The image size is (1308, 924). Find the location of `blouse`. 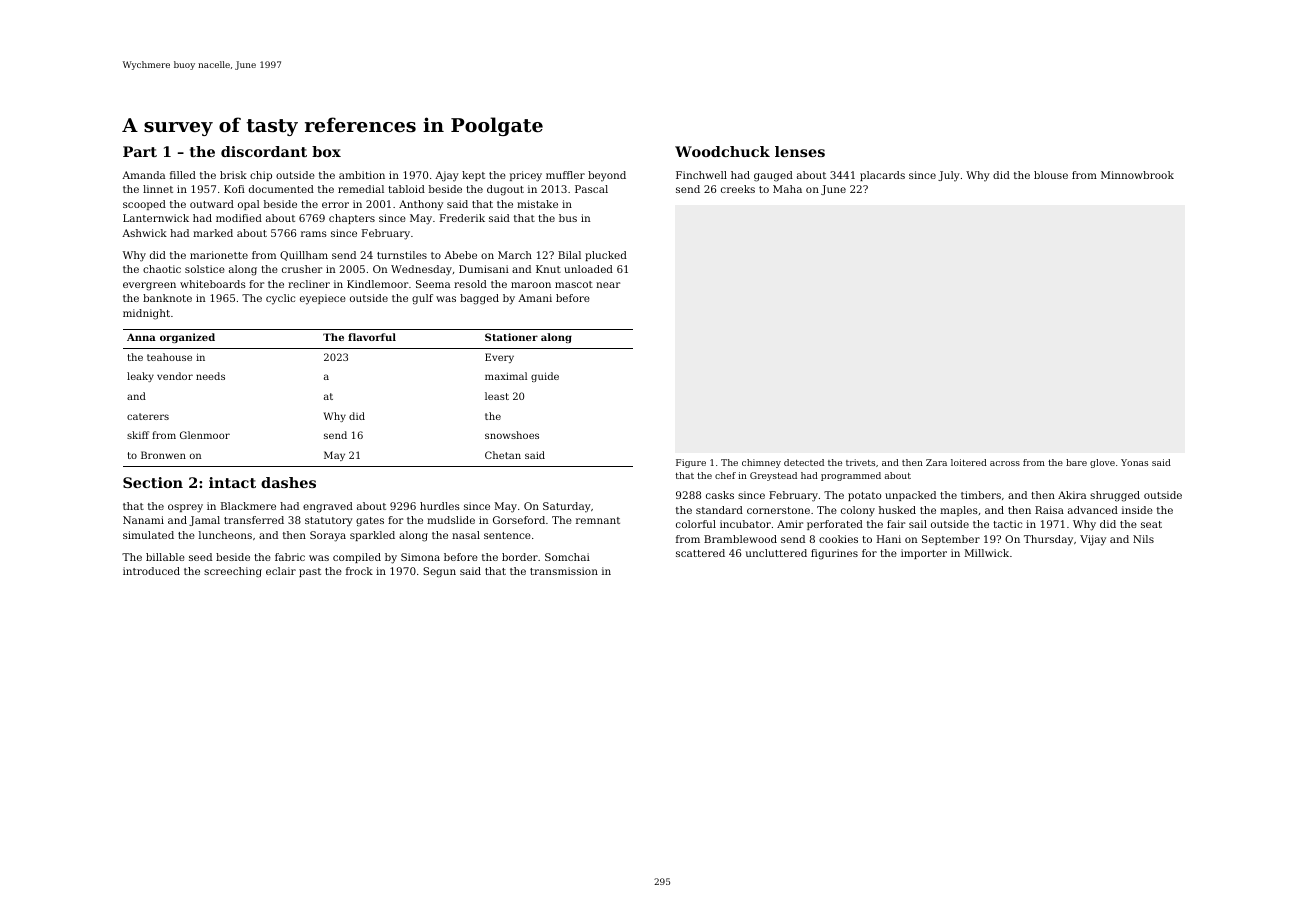

blouse is located at coordinates (1051, 175).
